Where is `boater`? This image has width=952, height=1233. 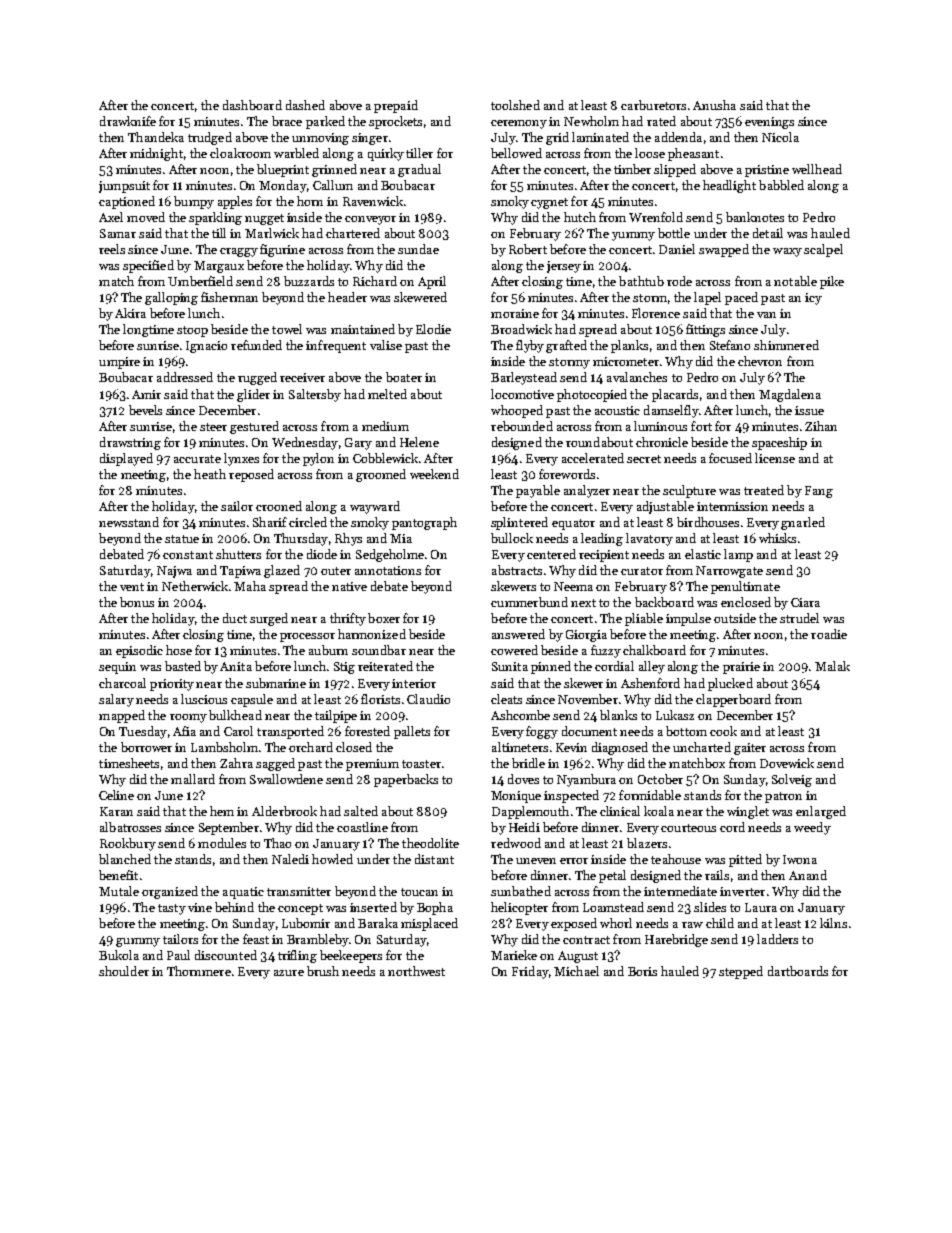
boater is located at coordinates (404, 377).
